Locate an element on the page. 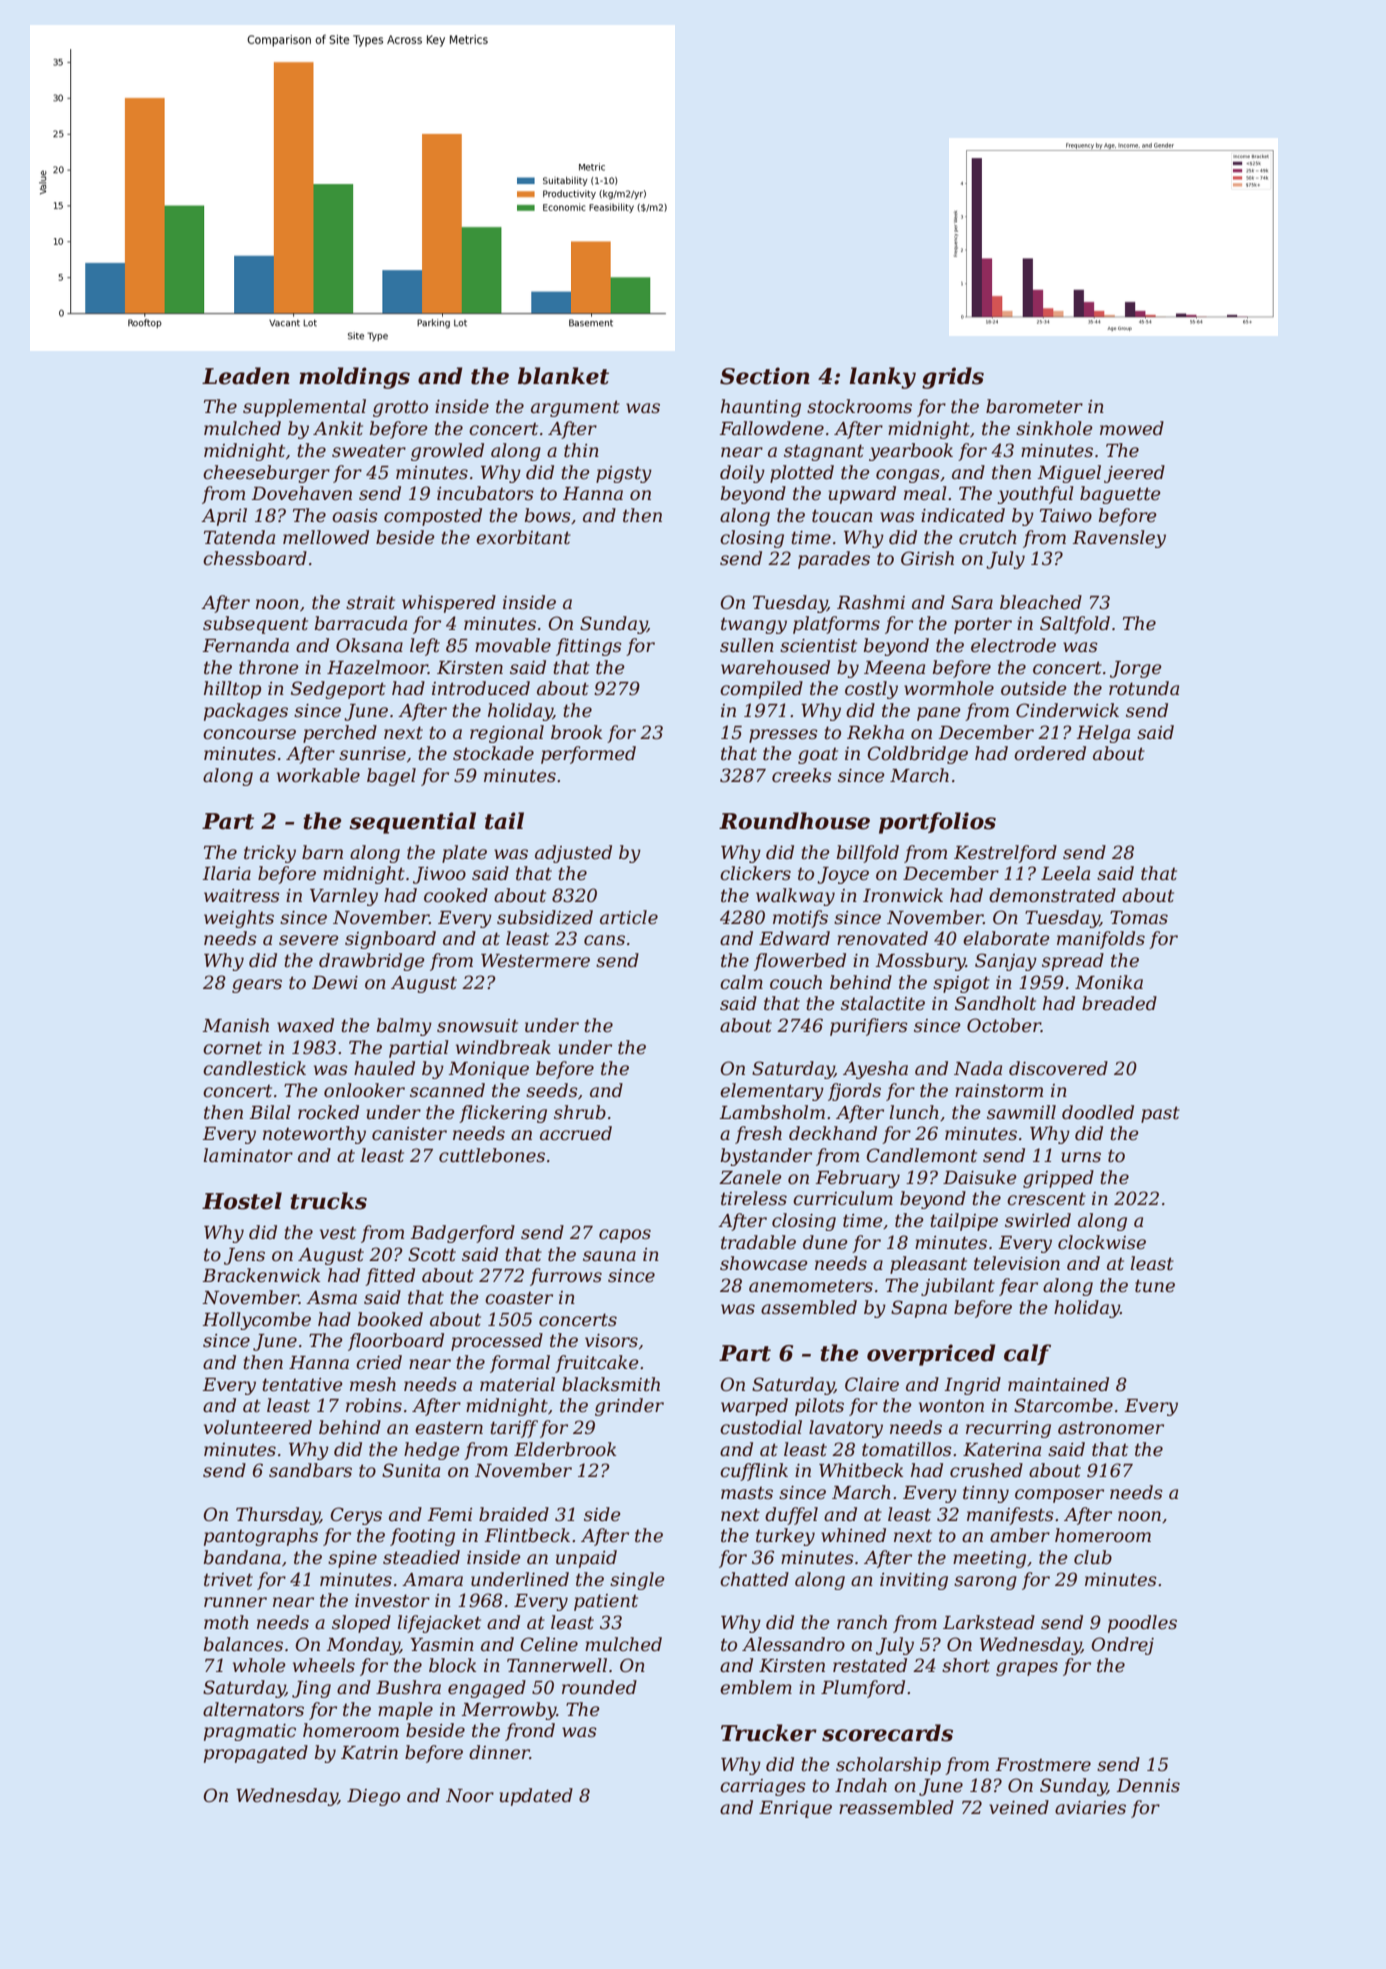 This image has height=1969, width=1386. Enrique is located at coordinates (795, 1809).
